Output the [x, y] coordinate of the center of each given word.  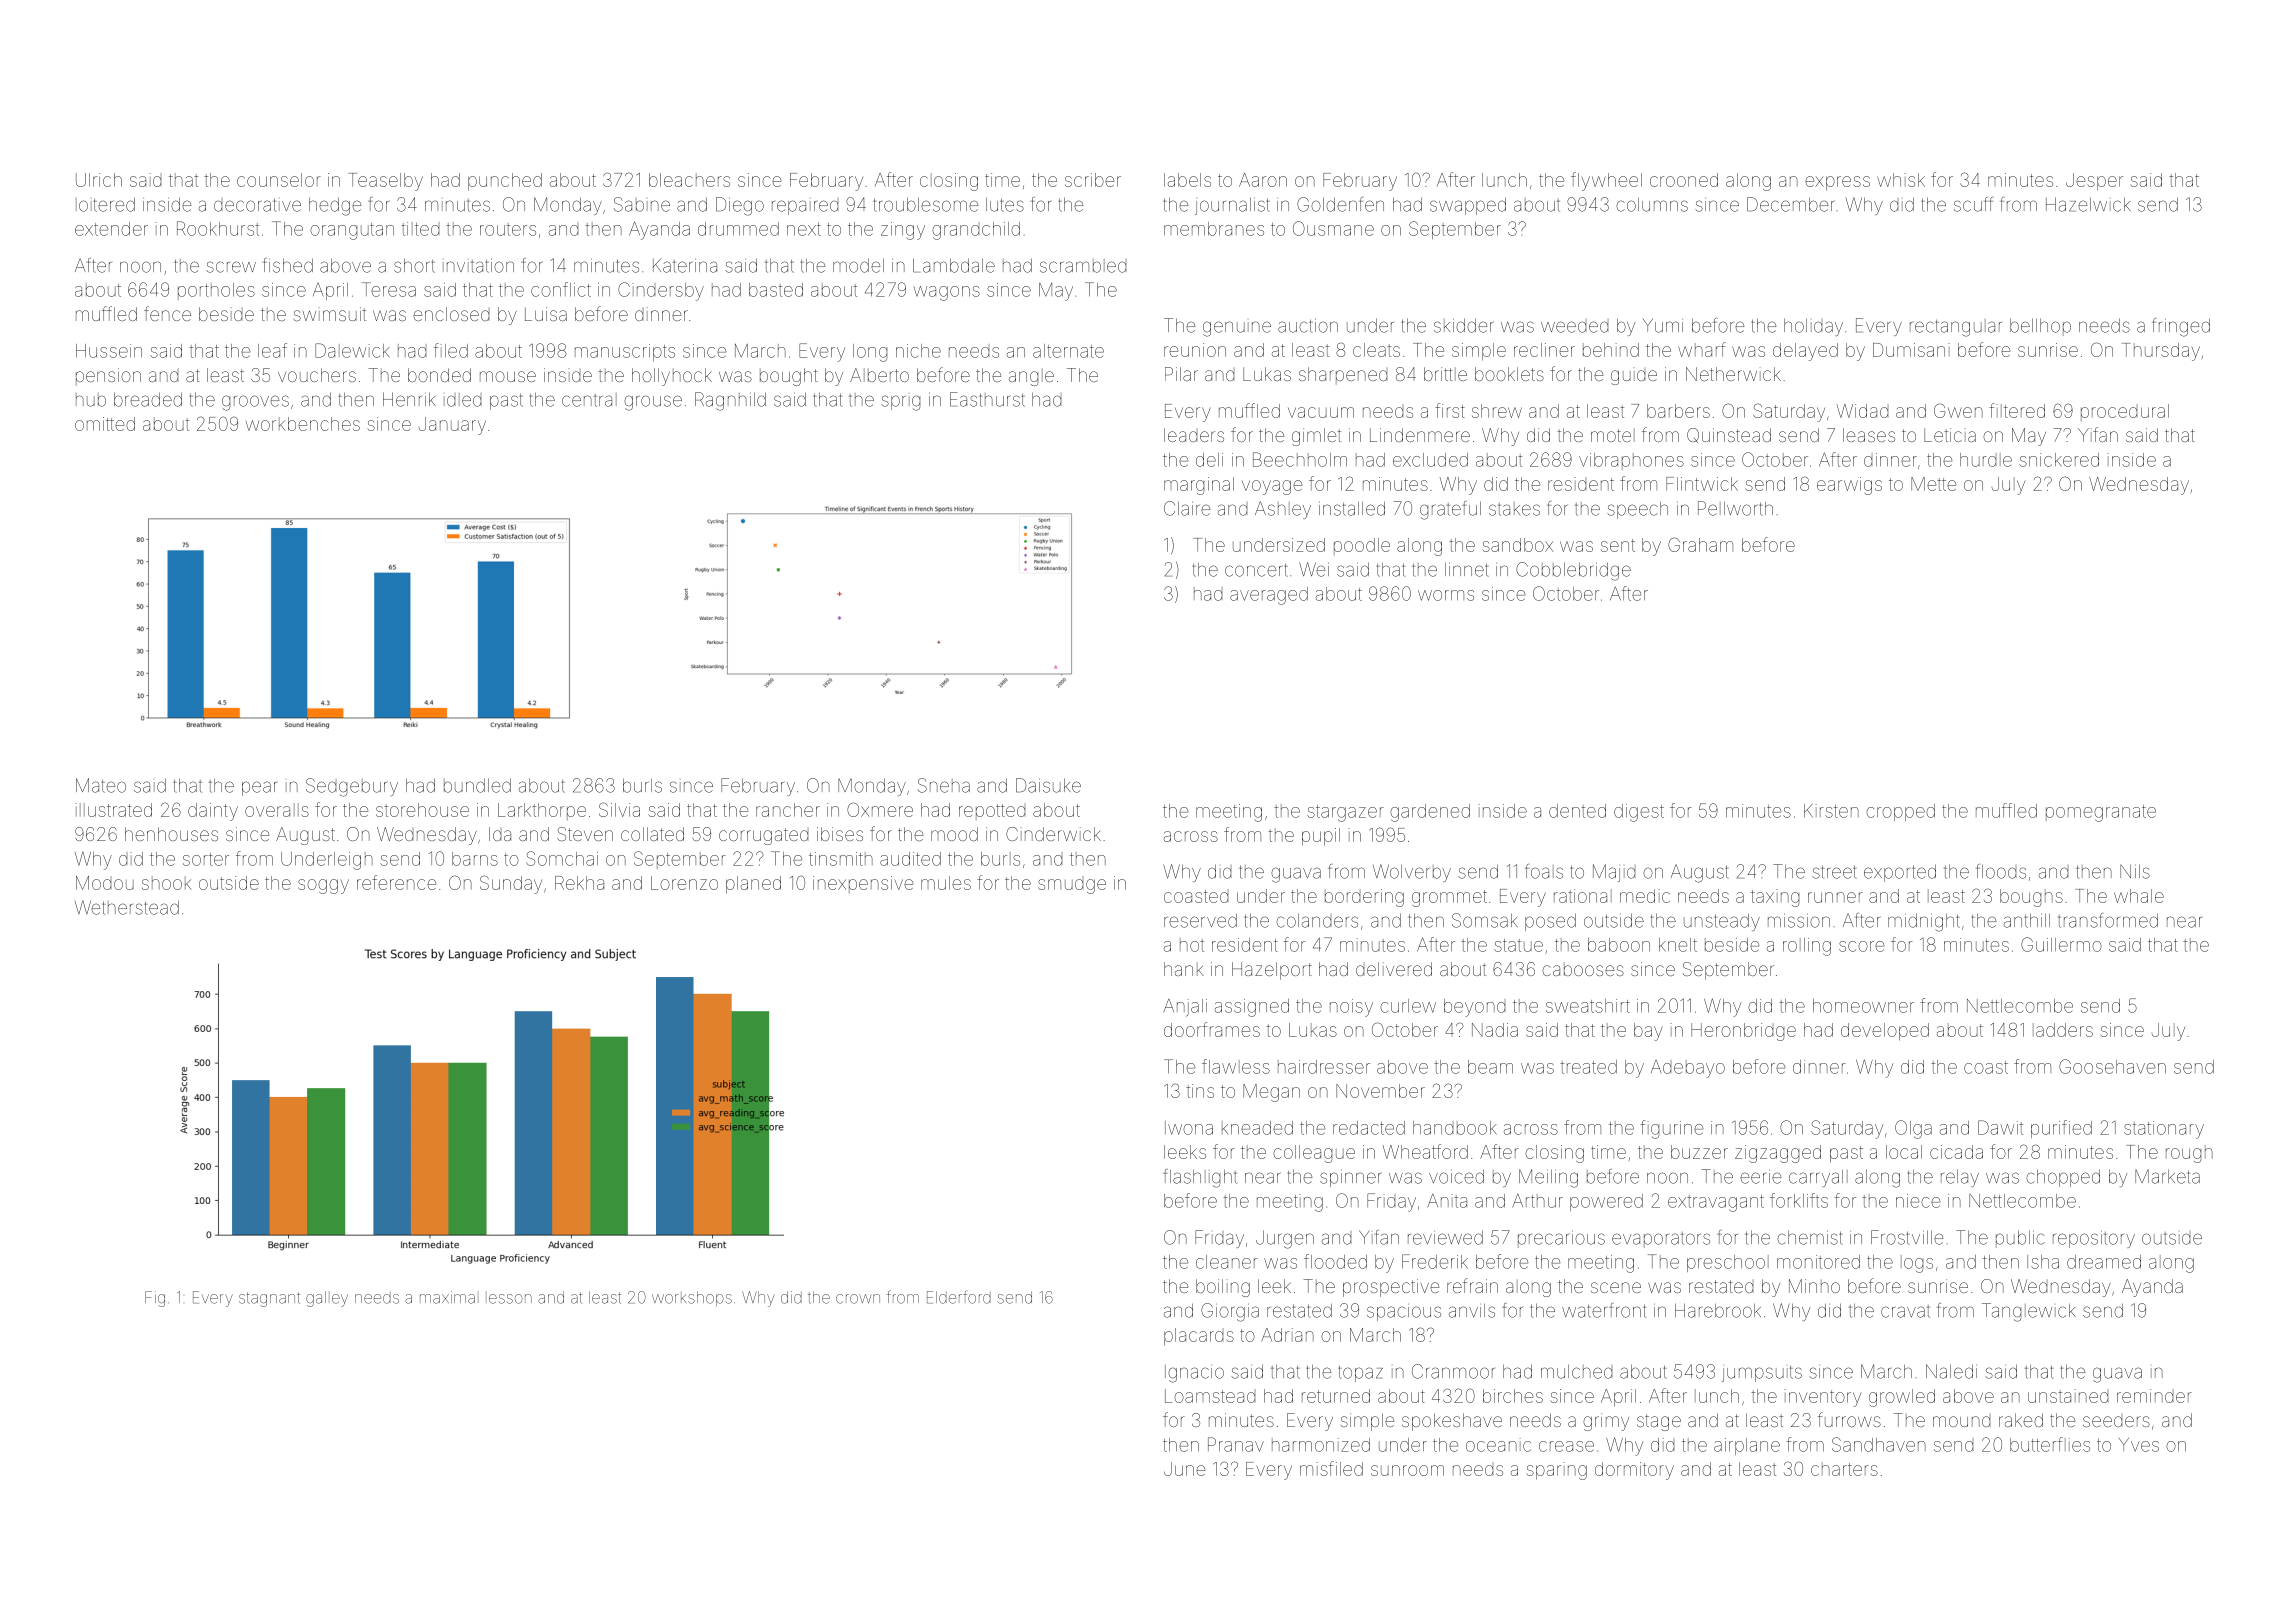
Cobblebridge [1573, 571]
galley [327, 1299]
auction [1308, 326]
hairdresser [1324, 1067]
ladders [2063, 1030]
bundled [477, 785]
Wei [1314, 569]
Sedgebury [352, 787]
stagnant [269, 1299]
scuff [1973, 204]
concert [1256, 570]
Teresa [389, 289]
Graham [1700, 544]
